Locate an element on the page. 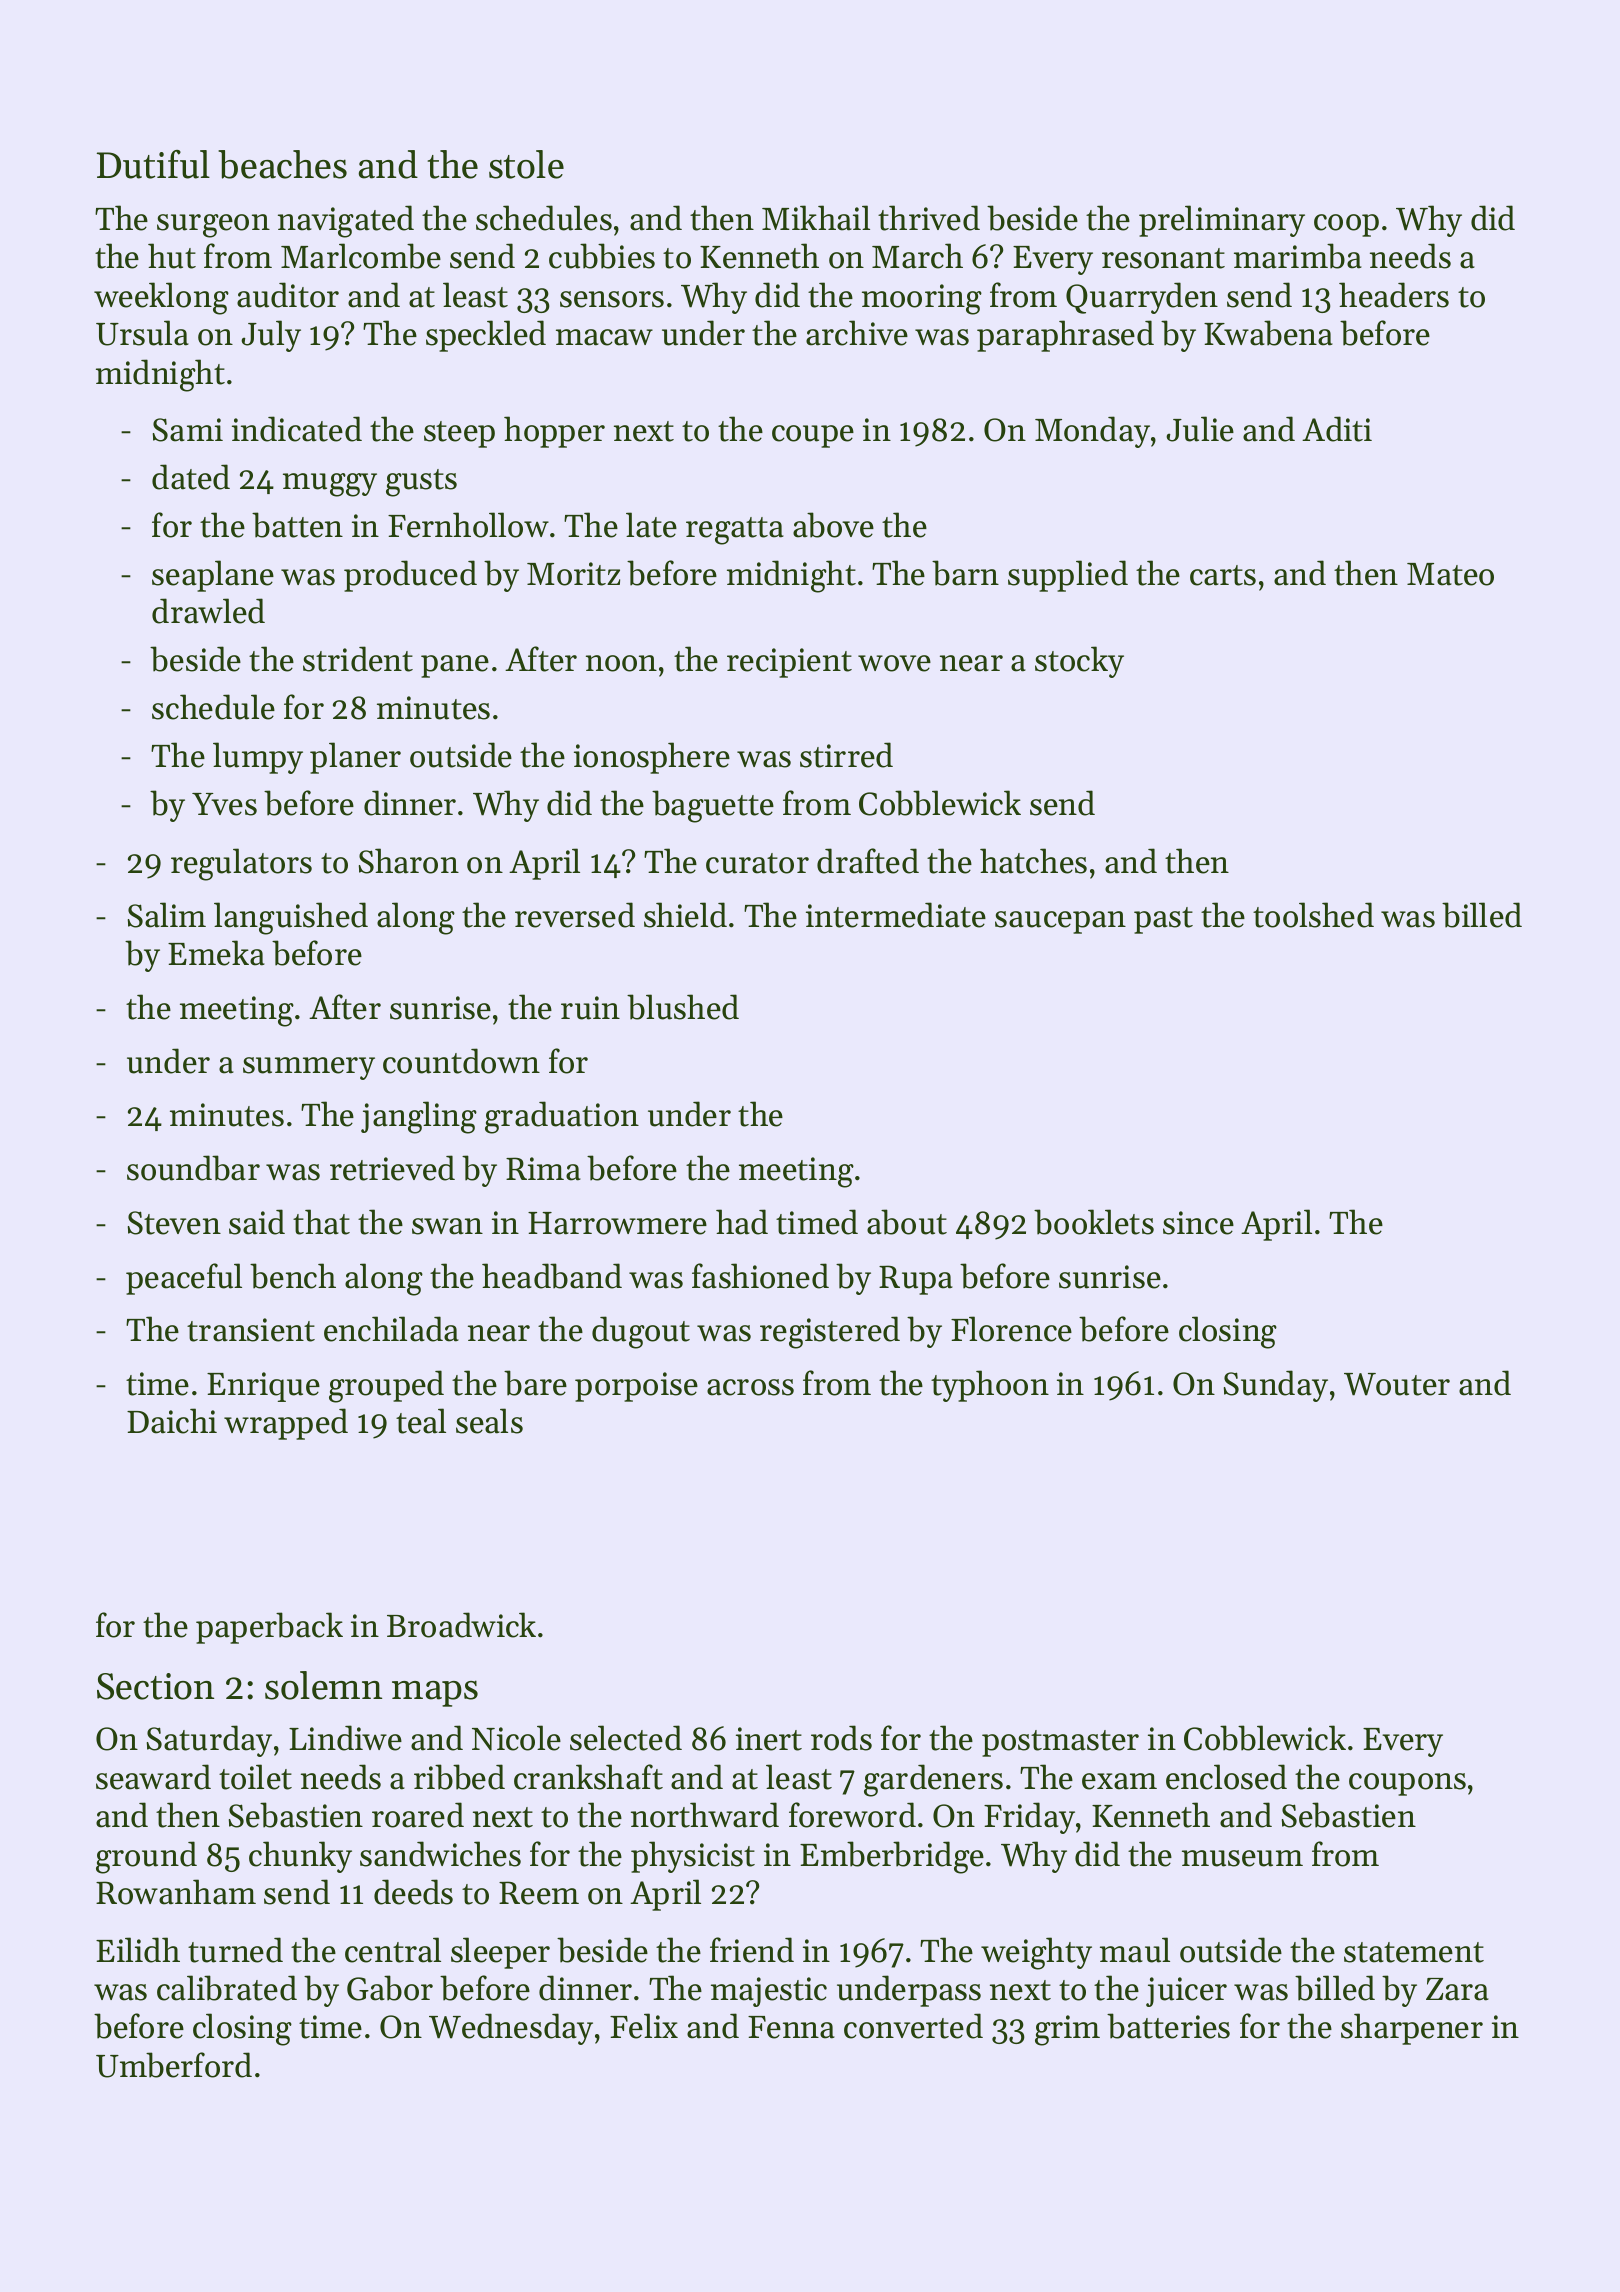  Section is located at coordinates (155, 1686).
